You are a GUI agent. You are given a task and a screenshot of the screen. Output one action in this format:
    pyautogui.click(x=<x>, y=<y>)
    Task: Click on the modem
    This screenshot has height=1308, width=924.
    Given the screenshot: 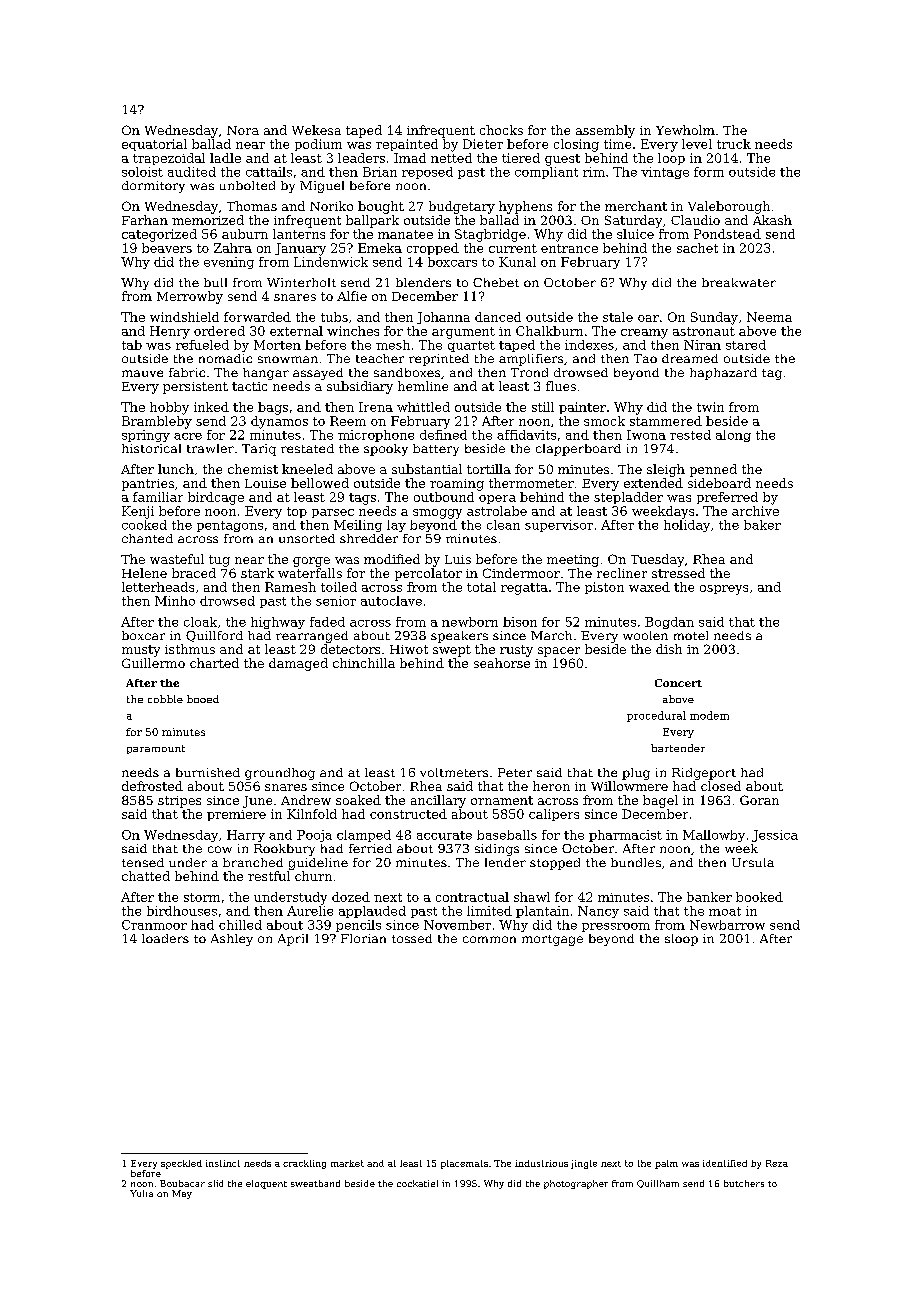 What is the action you would take?
    pyautogui.click(x=709, y=715)
